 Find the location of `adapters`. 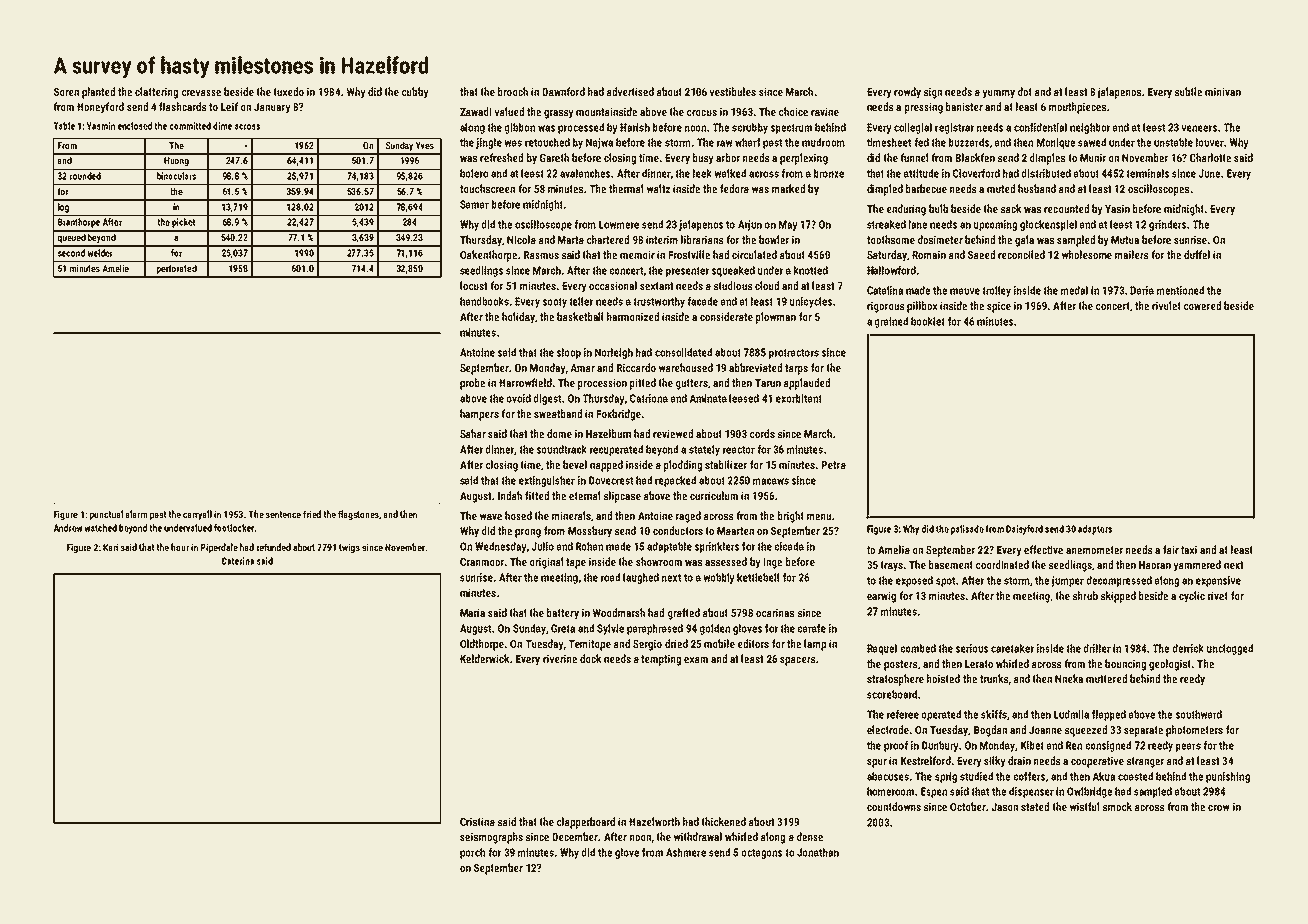

adapters is located at coordinates (1095, 530).
